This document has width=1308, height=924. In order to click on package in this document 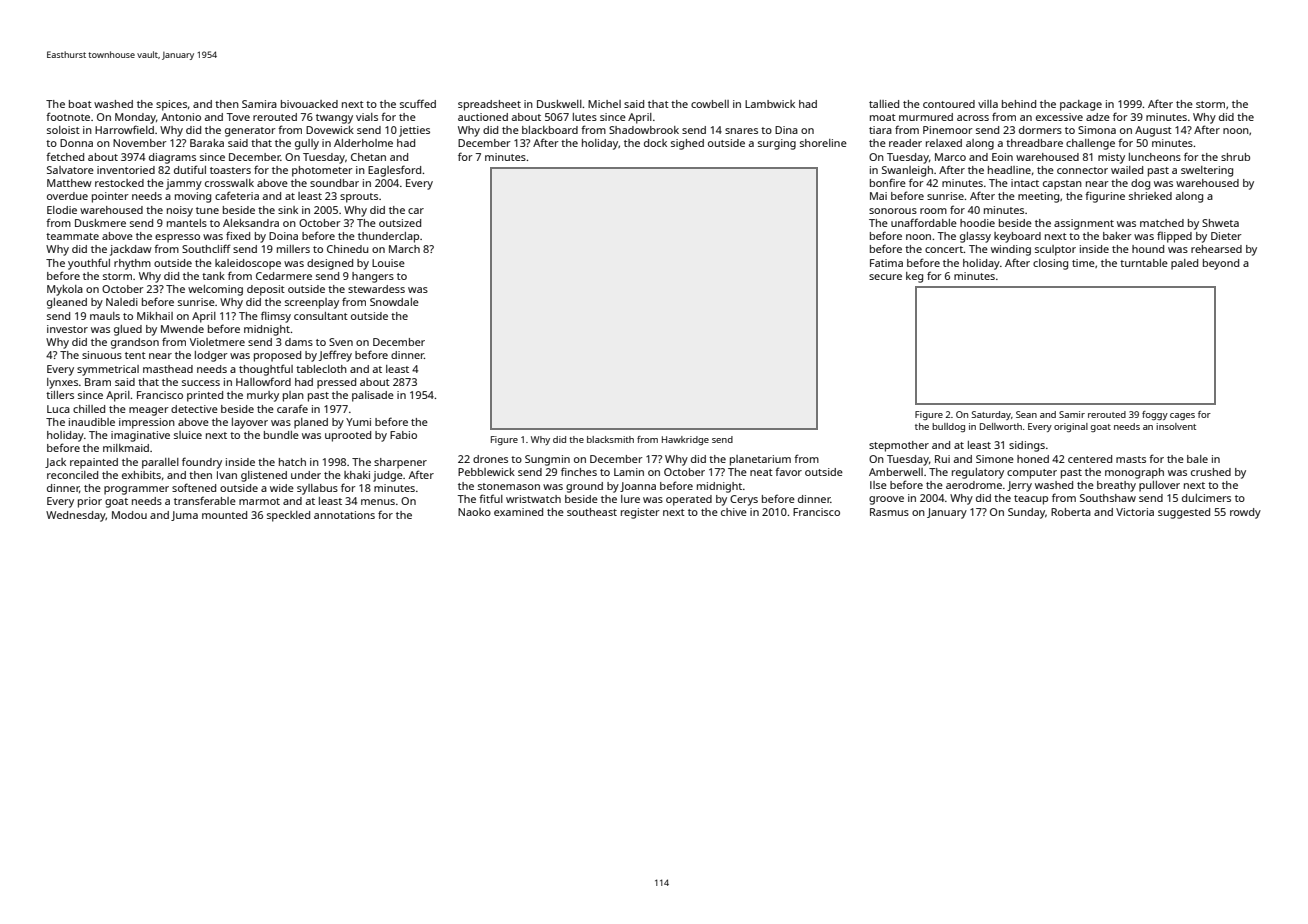, I will do `click(1081, 105)`.
